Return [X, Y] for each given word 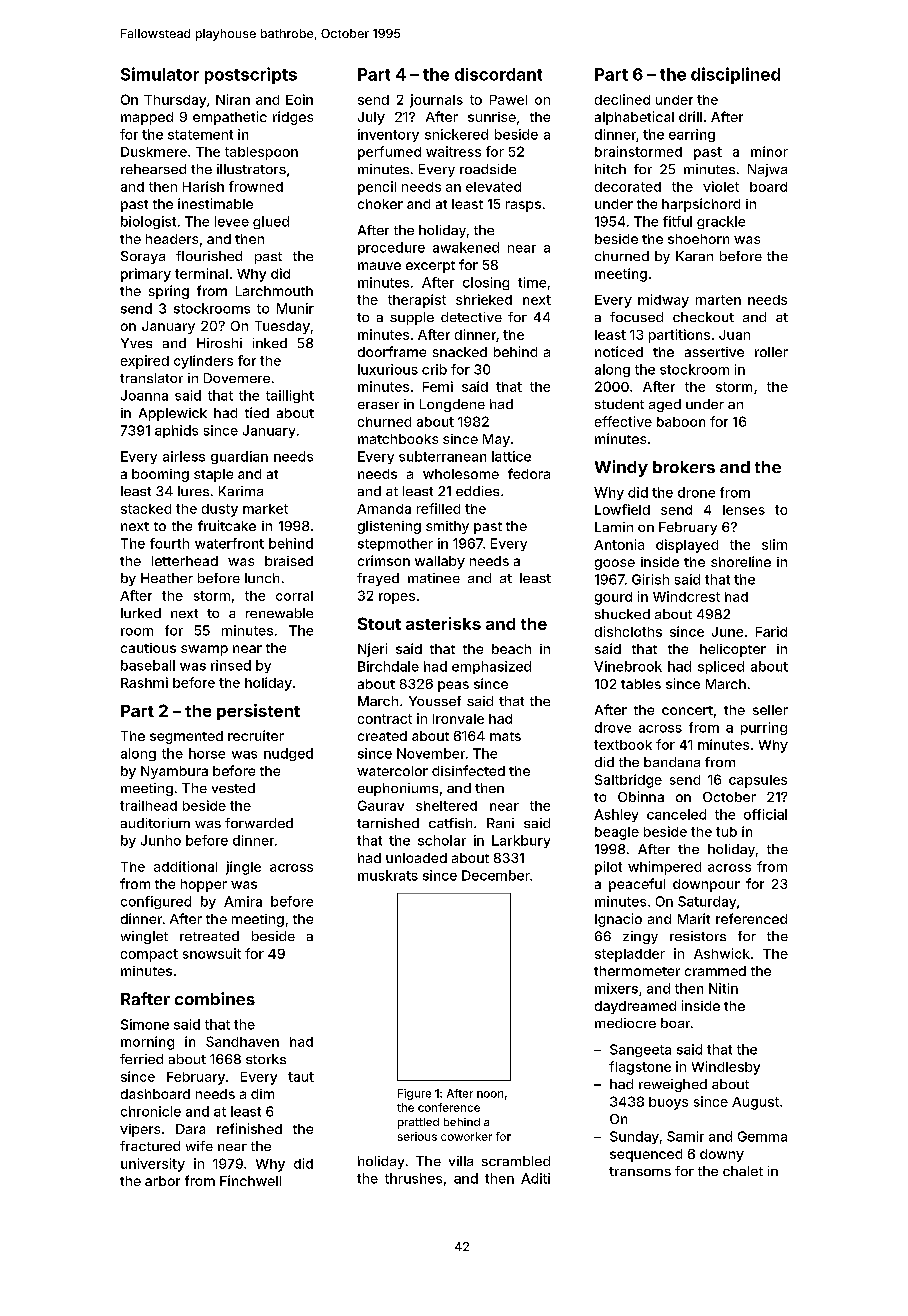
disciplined [735, 75]
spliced [721, 667]
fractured [150, 1146]
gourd [613, 598]
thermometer [637, 971]
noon [490, 1094]
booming [160, 475]
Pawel [508, 100]
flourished [209, 256]
